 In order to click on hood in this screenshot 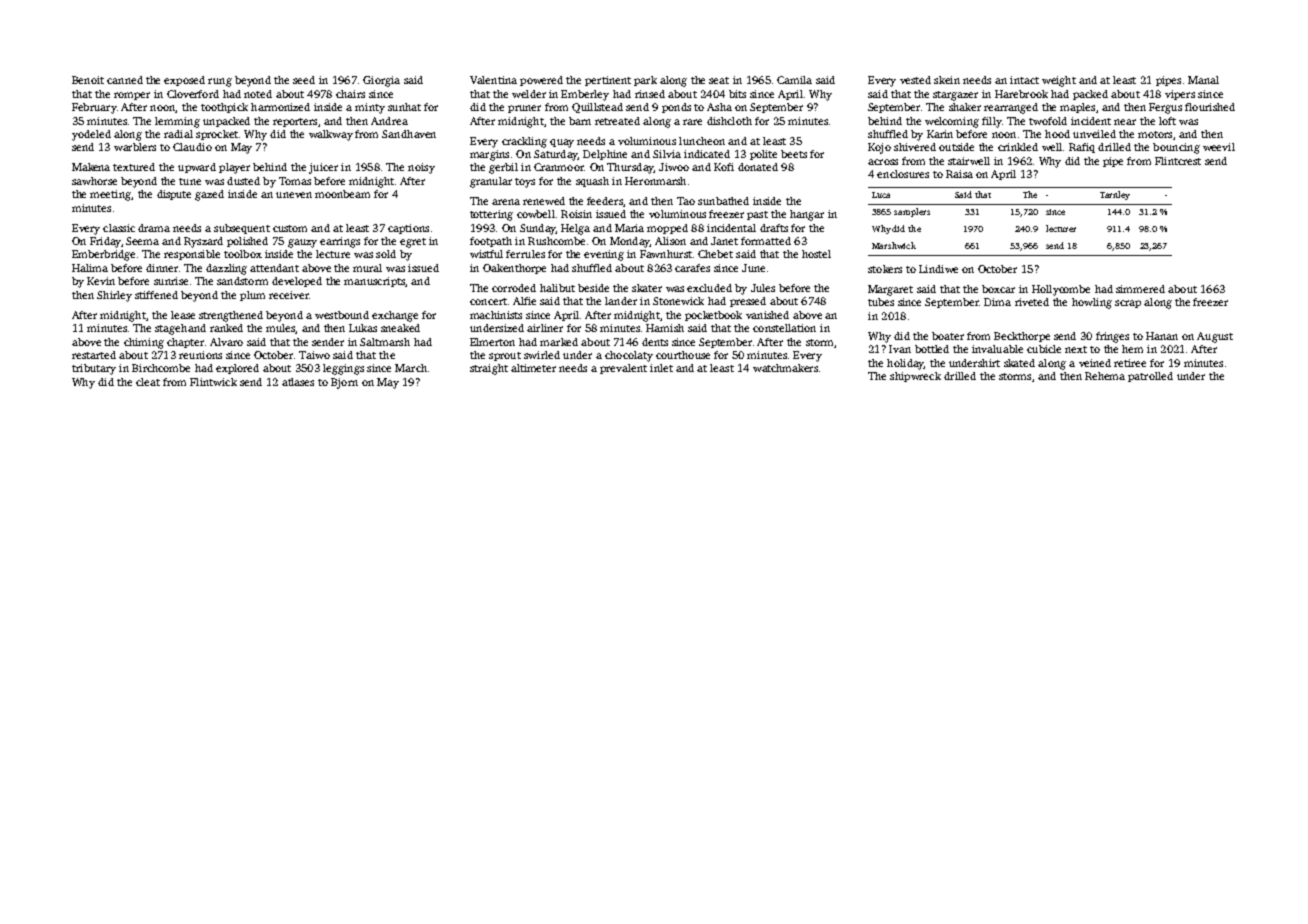, I will do `click(1057, 134)`.
